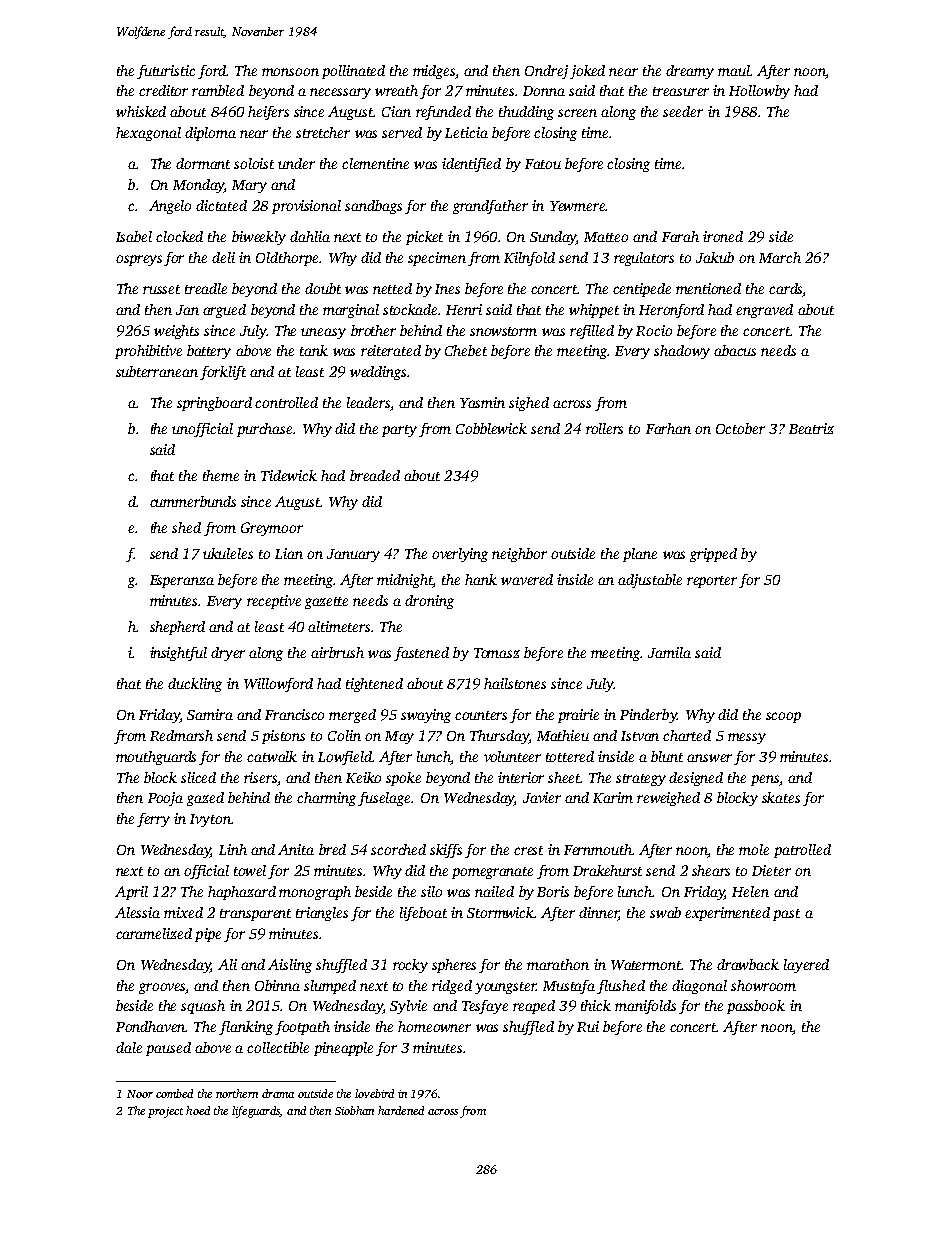 The width and height of the screenshot is (952, 1233). What do you see at coordinates (481, 715) in the screenshot?
I see `counters` at bounding box center [481, 715].
